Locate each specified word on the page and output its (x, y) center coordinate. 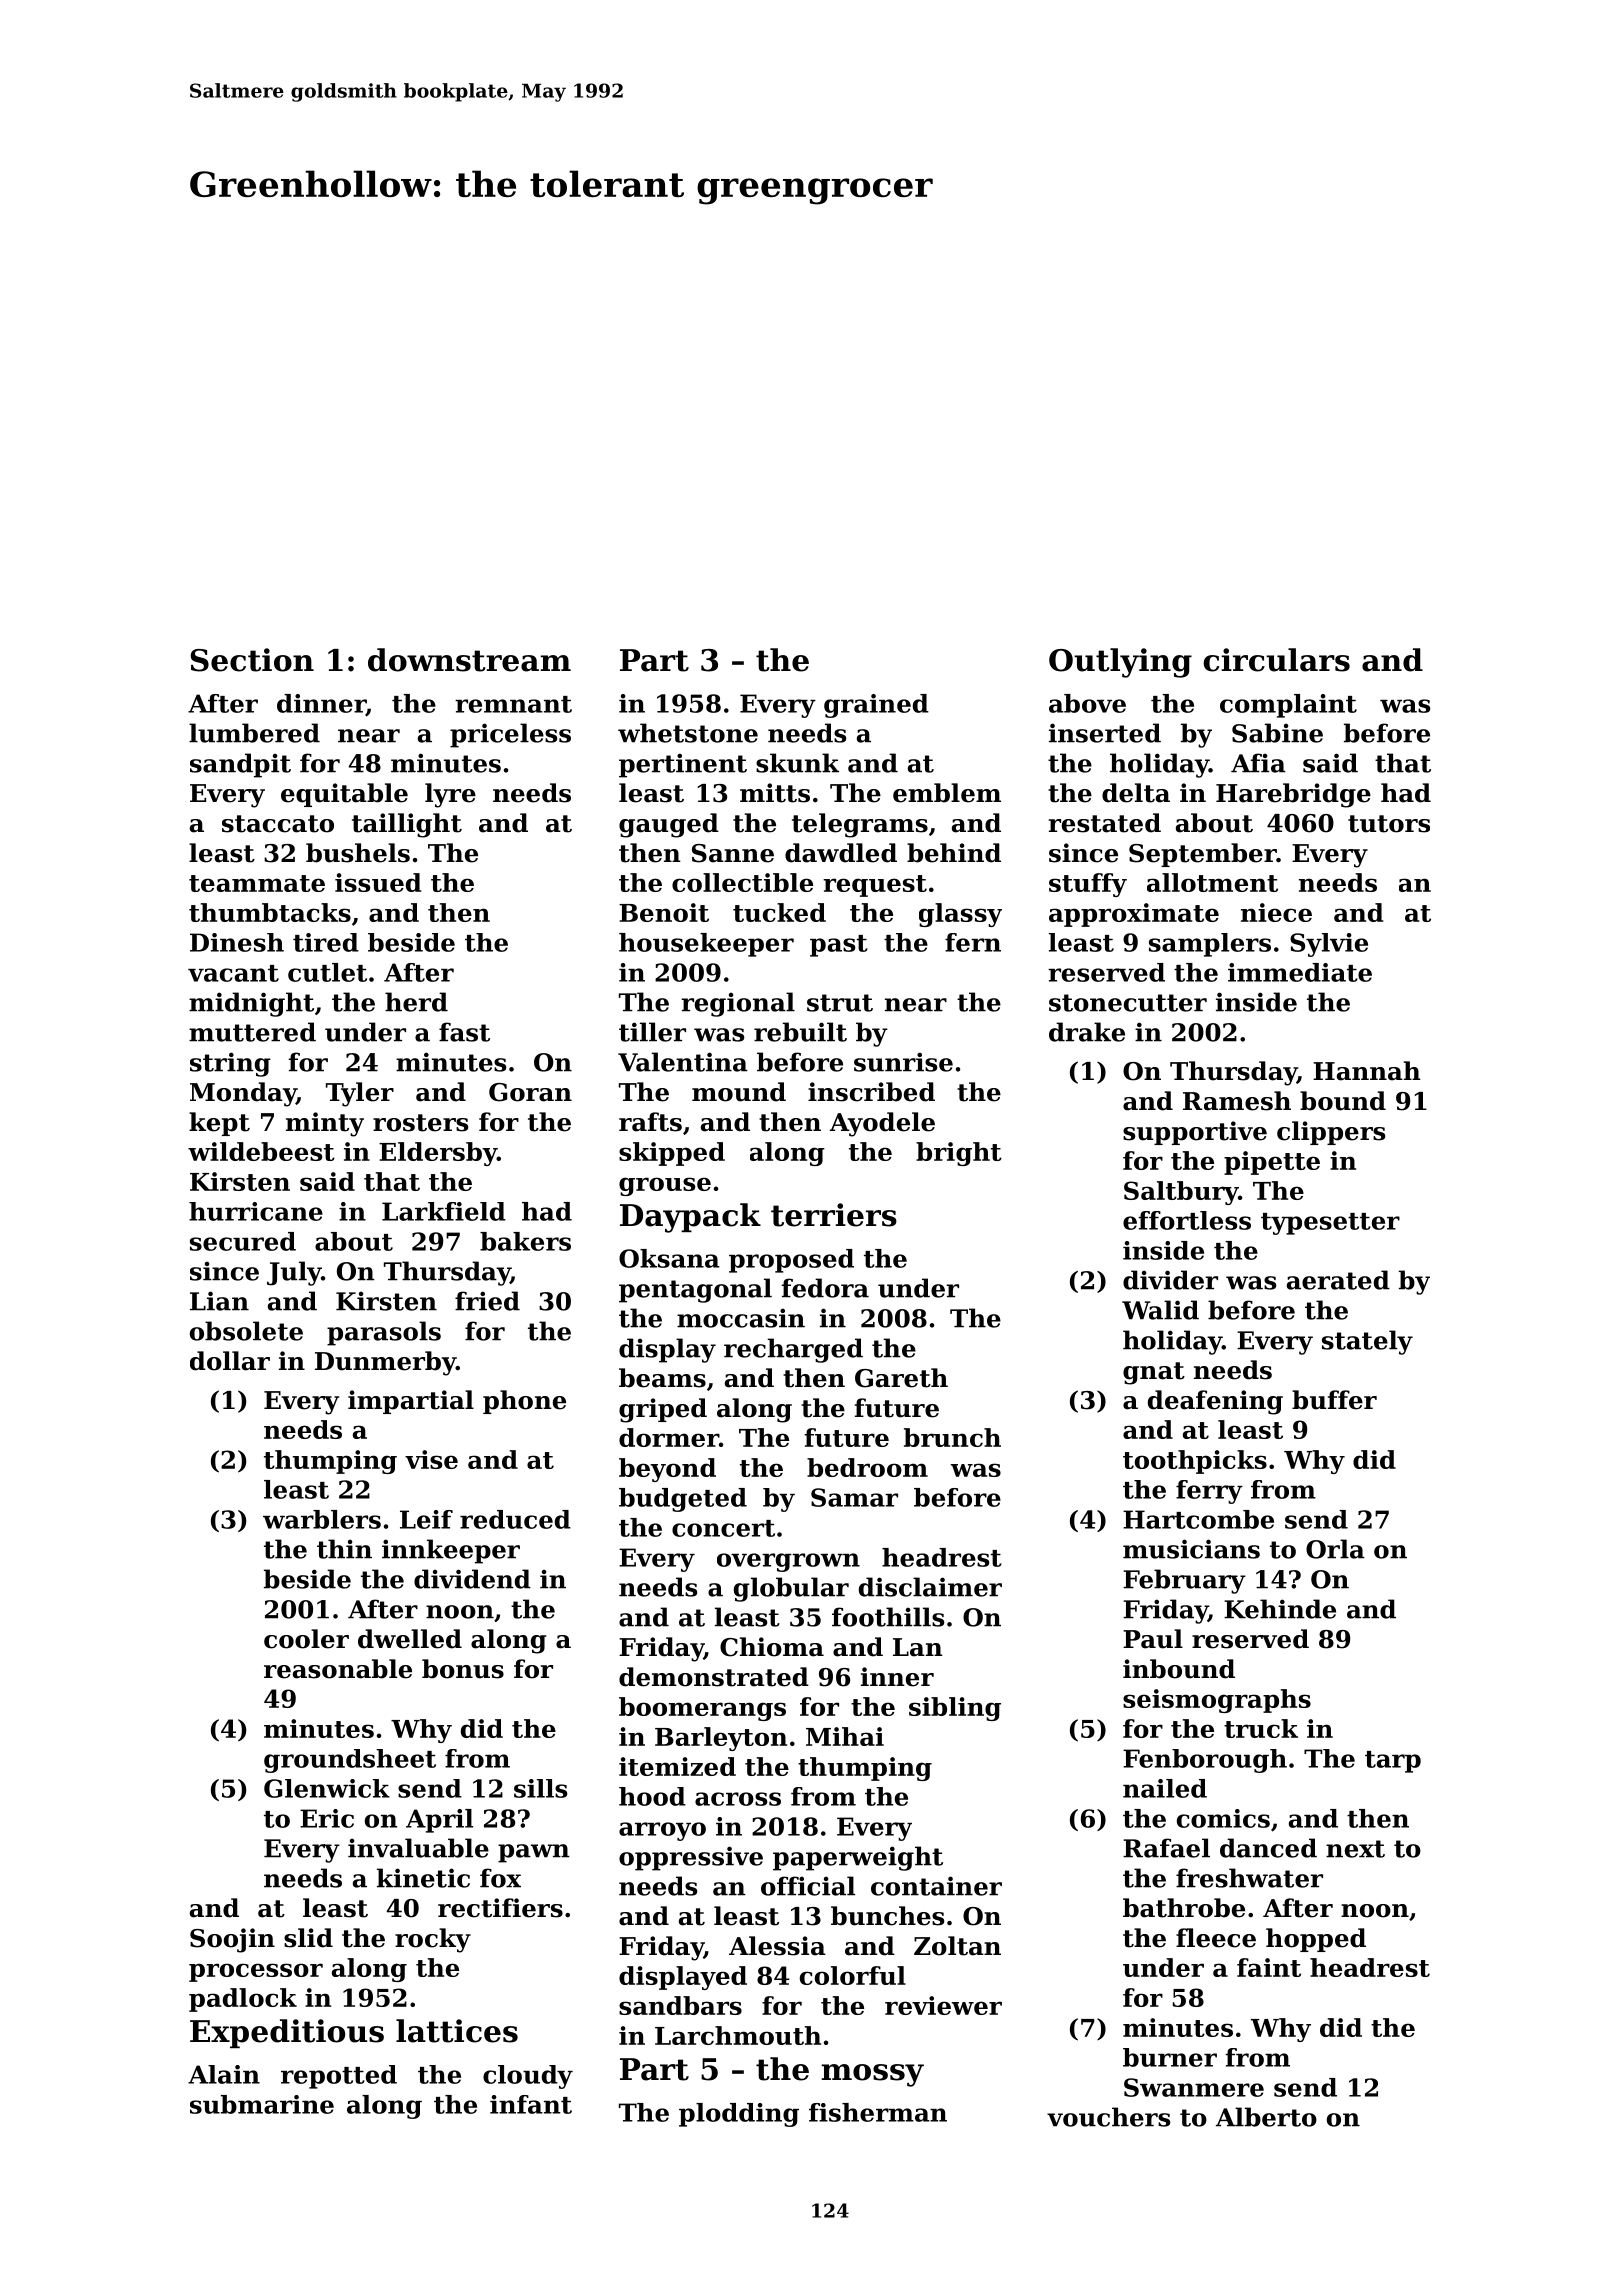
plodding (739, 2115)
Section (252, 660)
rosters (420, 1123)
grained (876, 706)
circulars (1276, 660)
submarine (262, 2104)
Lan (918, 1647)
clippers (1331, 1133)
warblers (322, 1519)
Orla (1335, 1549)
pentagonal (695, 1290)
